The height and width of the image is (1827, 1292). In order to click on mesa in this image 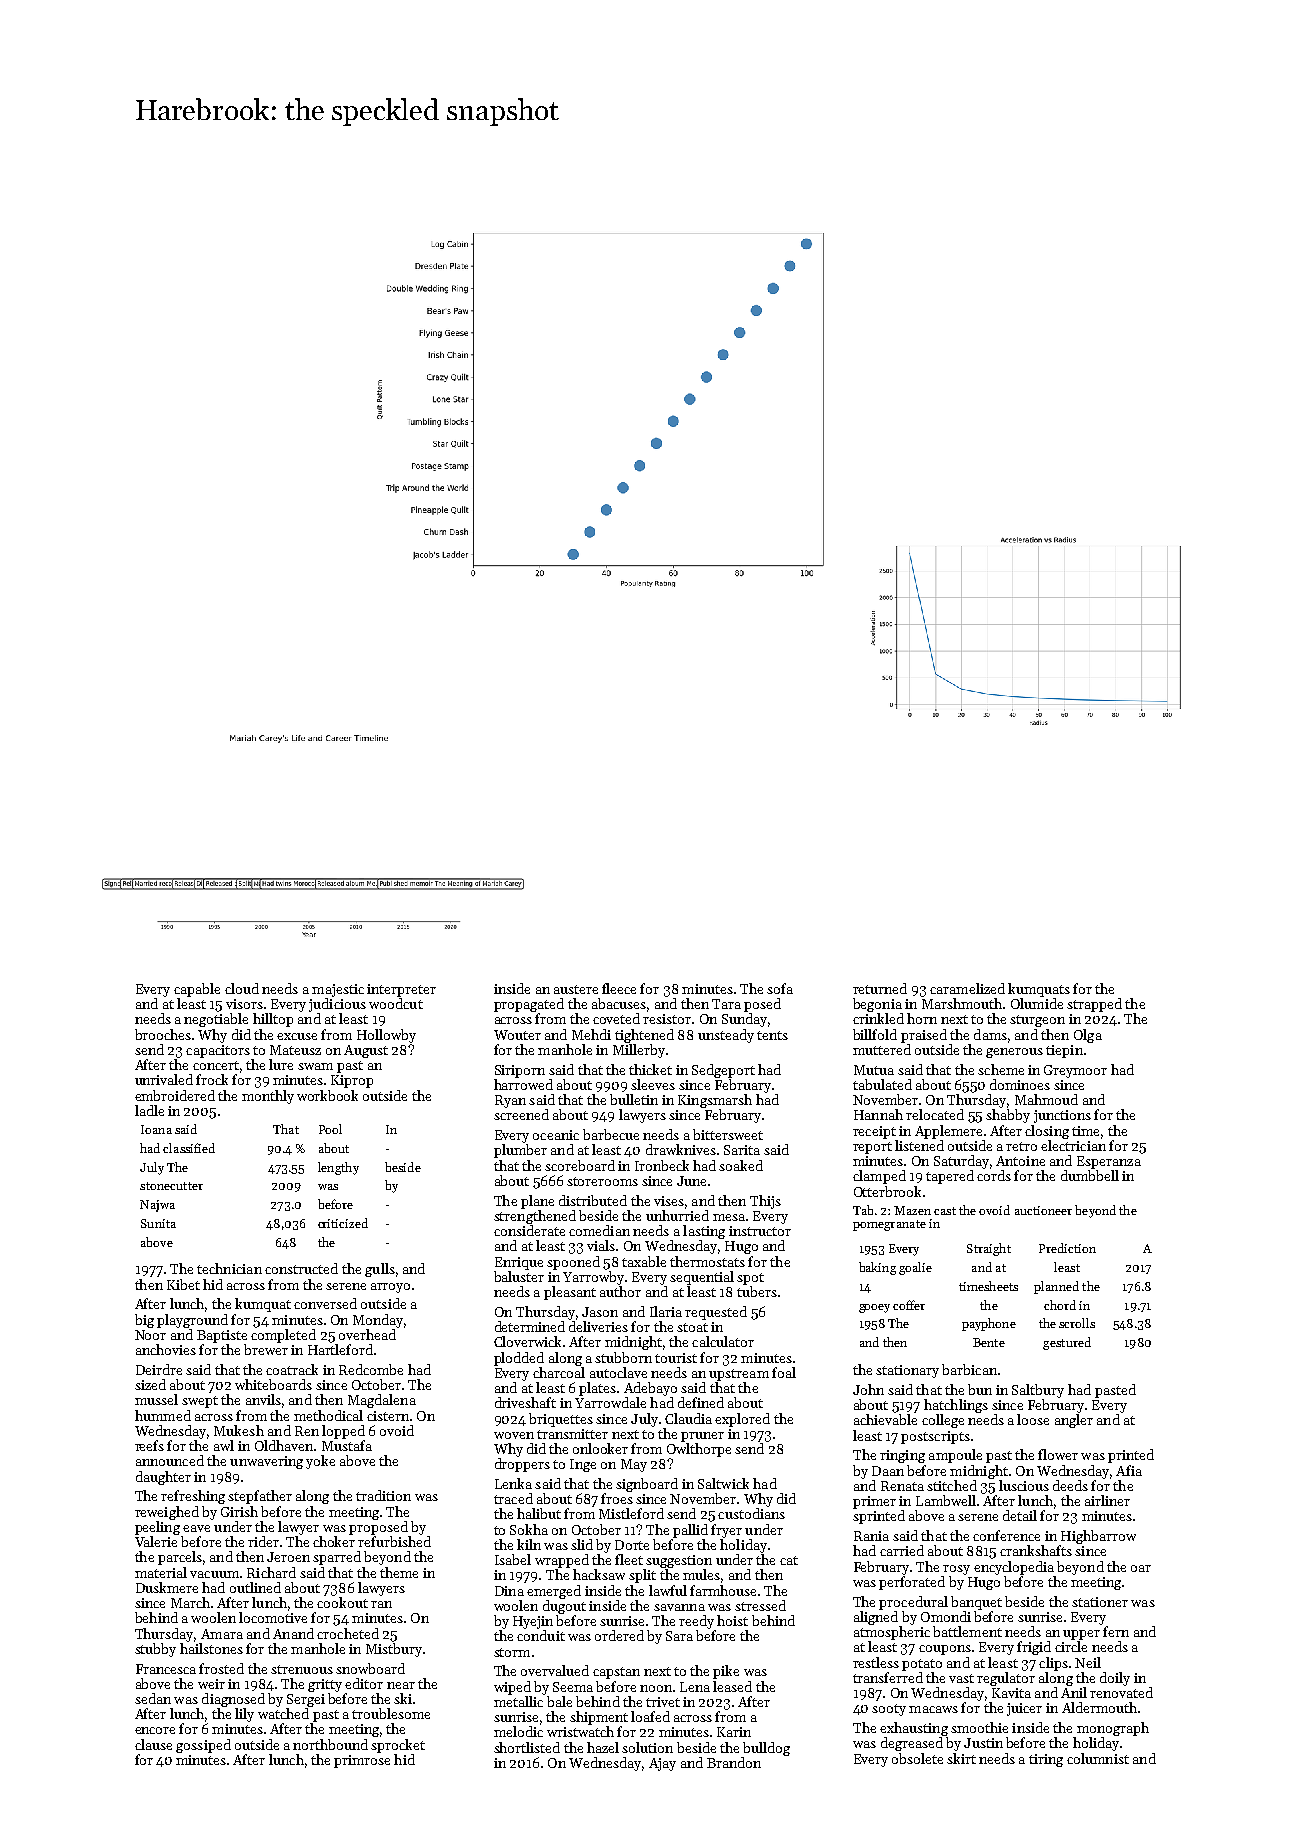, I will do `click(729, 1217)`.
